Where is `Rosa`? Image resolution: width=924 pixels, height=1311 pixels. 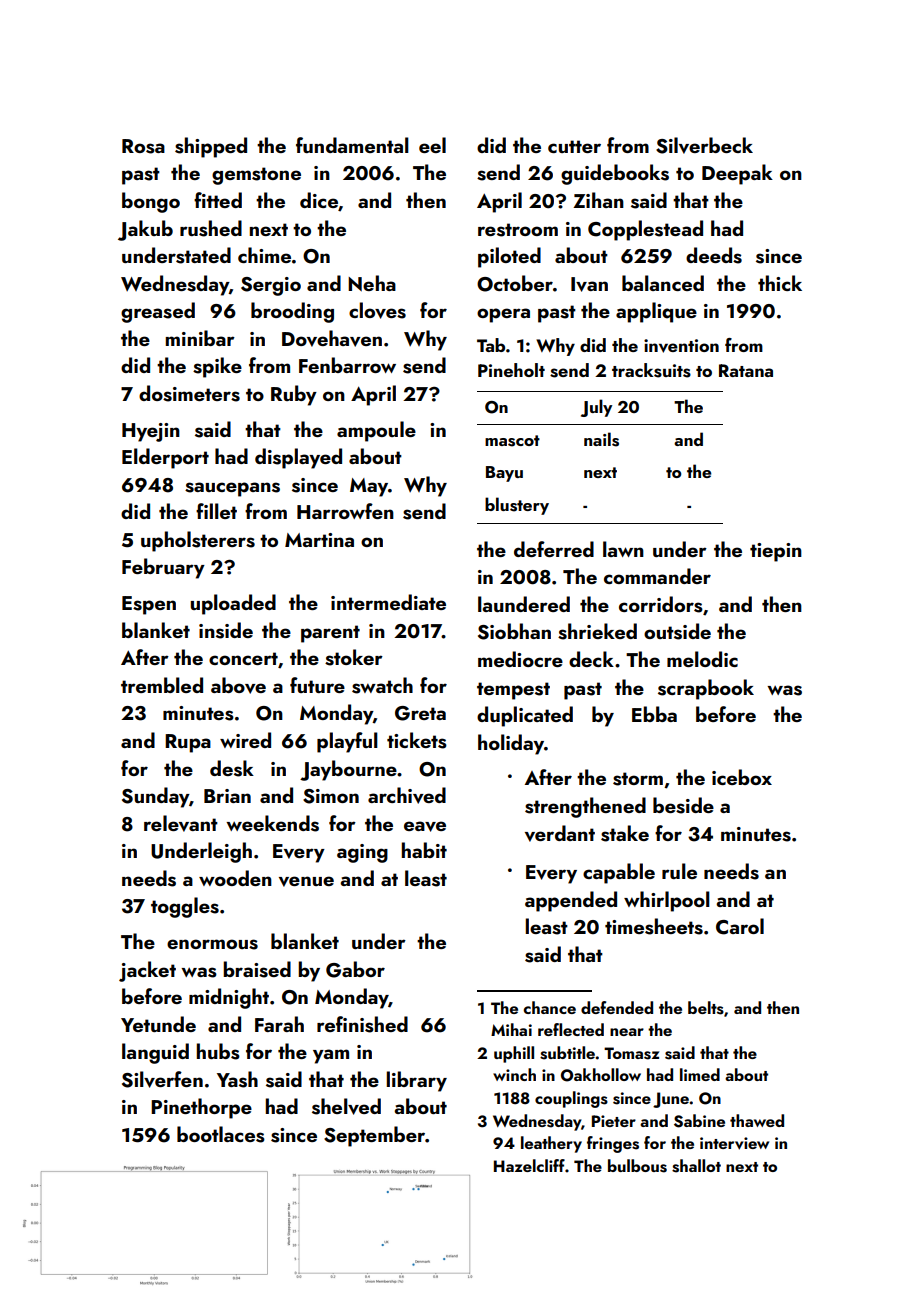
Rosa is located at coordinates (143, 146).
